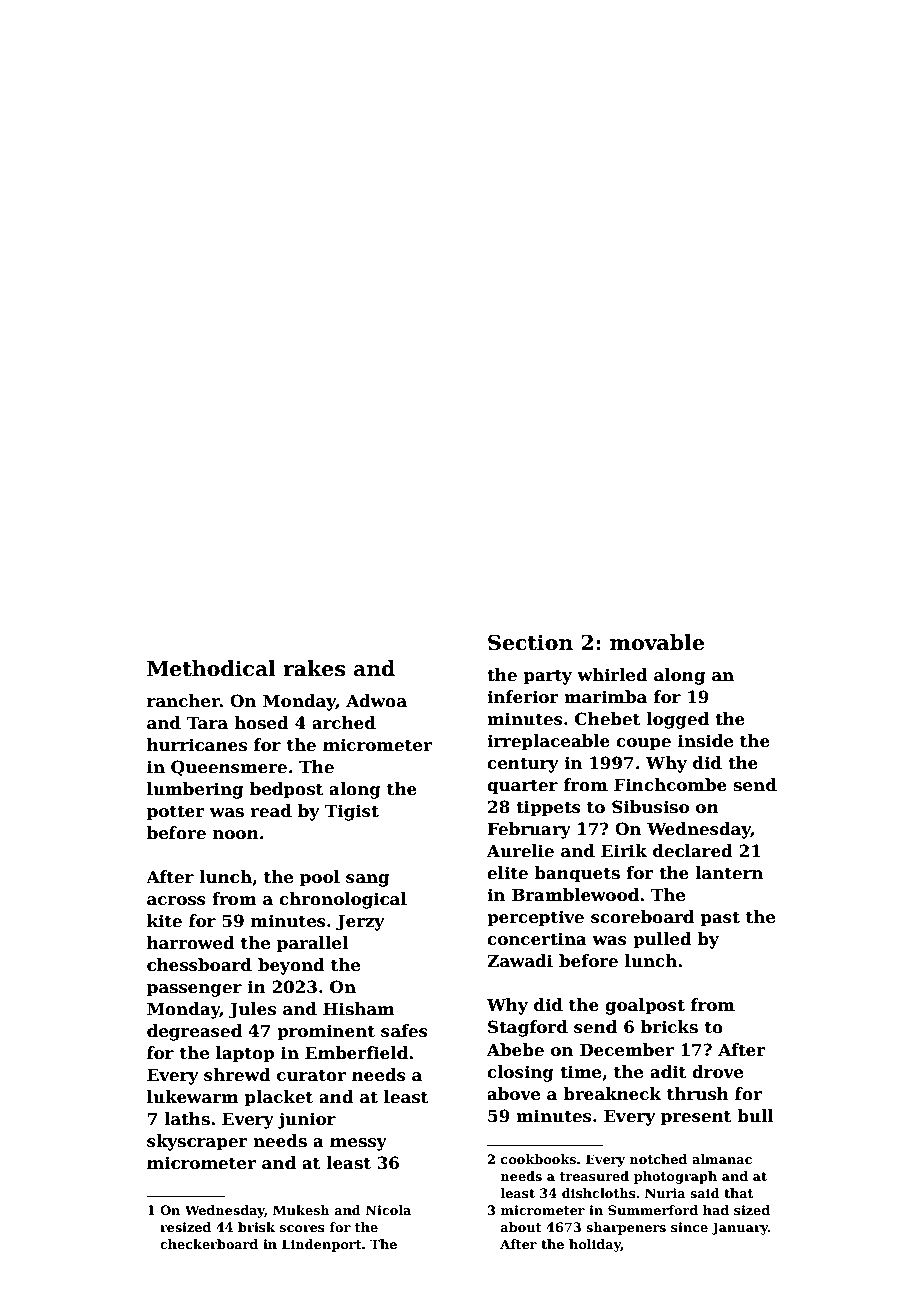 The height and width of the screenshot is (1314, 924). I want to click on Chebet, so click(608, 719).
